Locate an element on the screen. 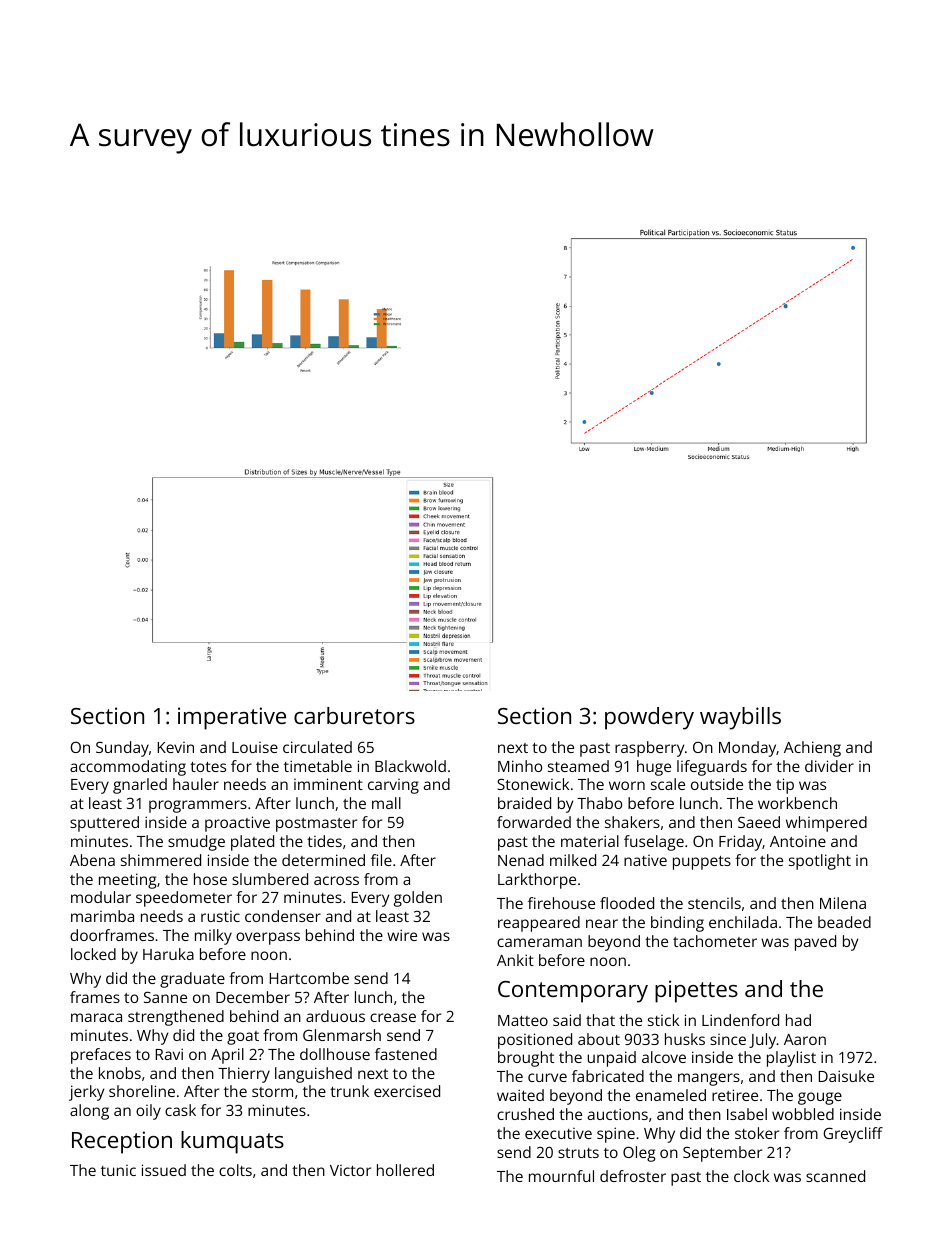 Image resolution: width=952 pixels, height=1233 pixels. Hartcombe is located at coordinates (309, 978).
